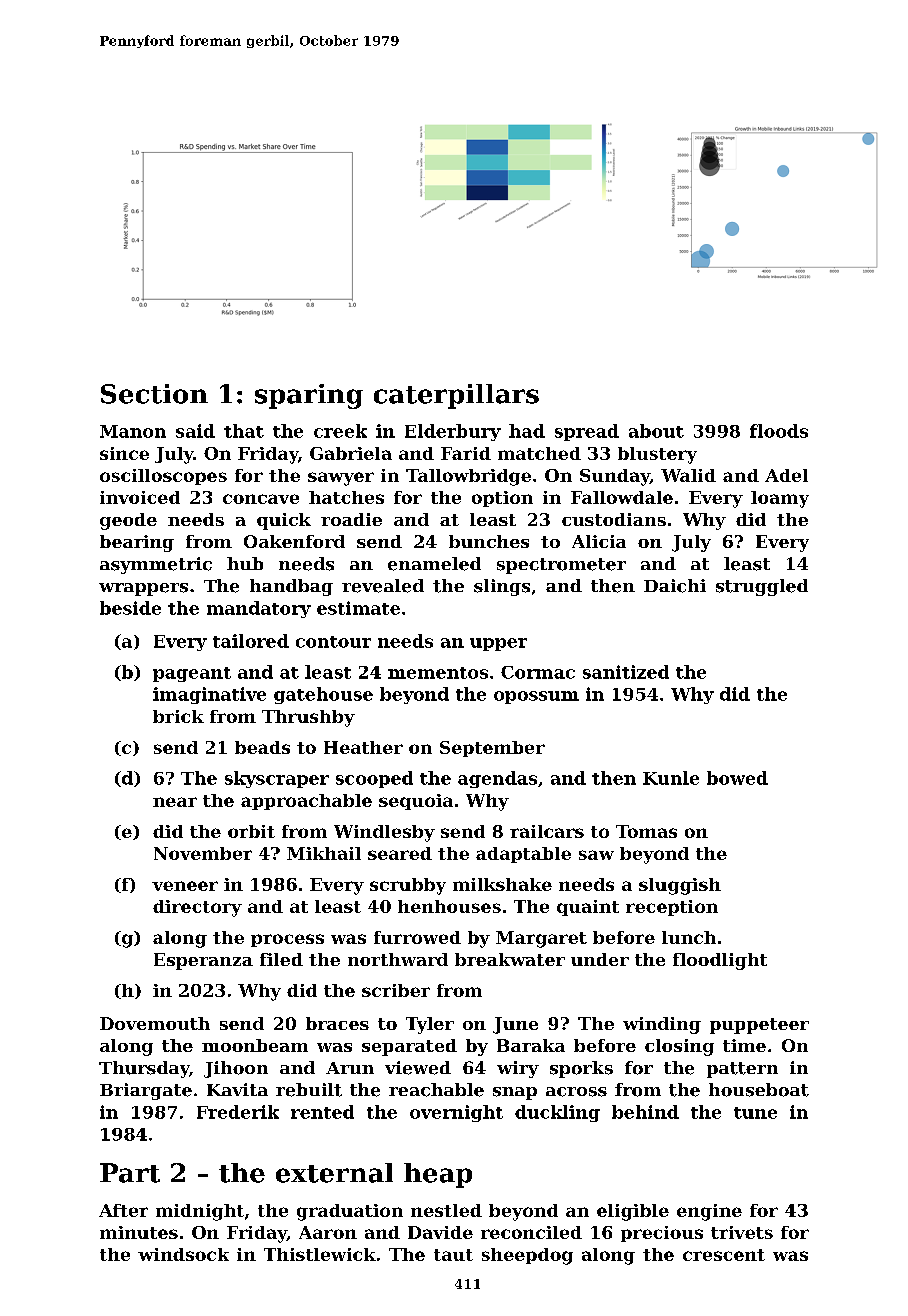 The width and height of the page is (908, 1316). I want to click on floods, so click(779, 431).
